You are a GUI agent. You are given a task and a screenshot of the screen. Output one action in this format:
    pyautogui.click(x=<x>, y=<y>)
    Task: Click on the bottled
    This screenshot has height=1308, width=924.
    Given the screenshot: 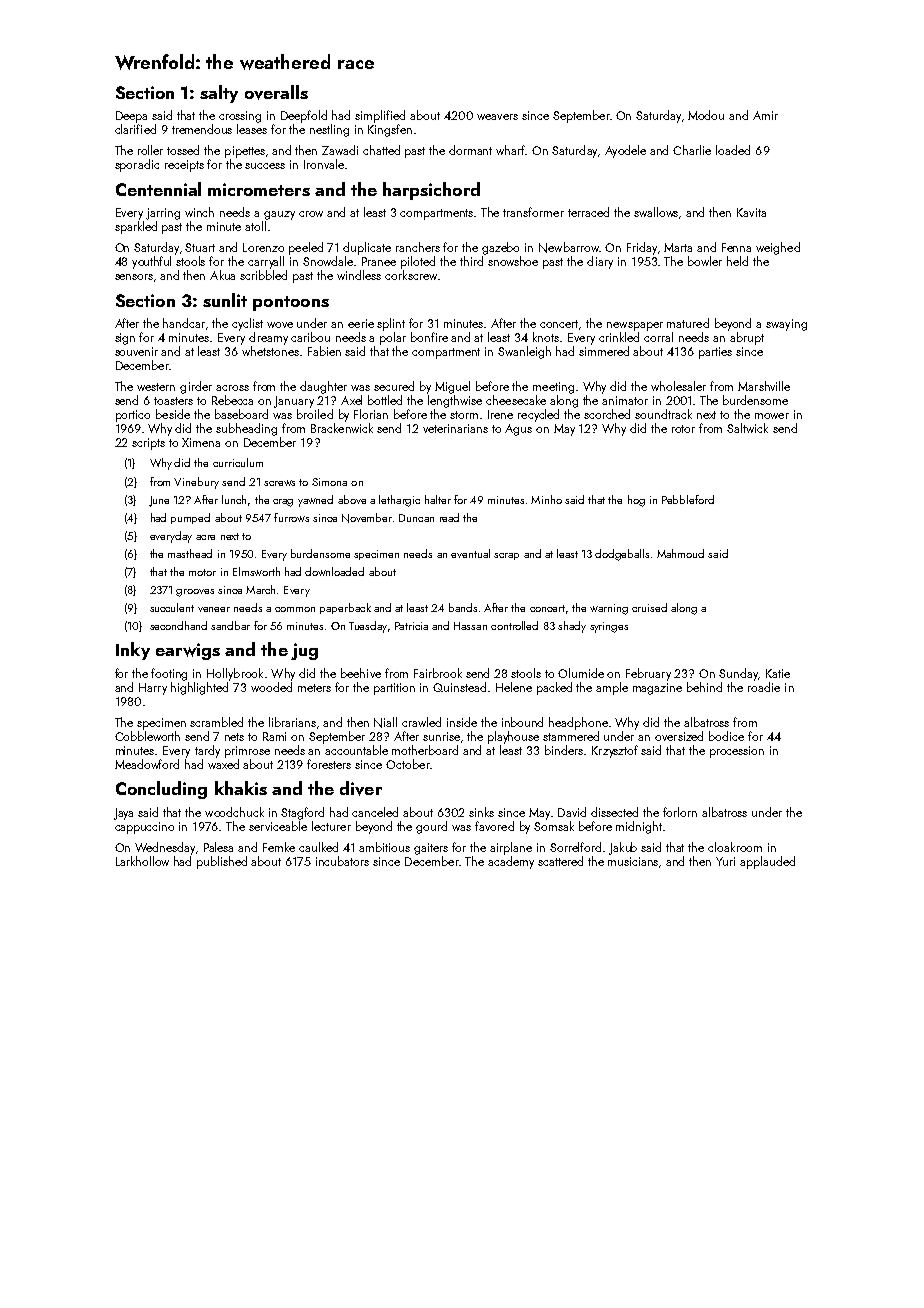 What is the action you would take?
    pyautogui.click(x=385, y=400)
